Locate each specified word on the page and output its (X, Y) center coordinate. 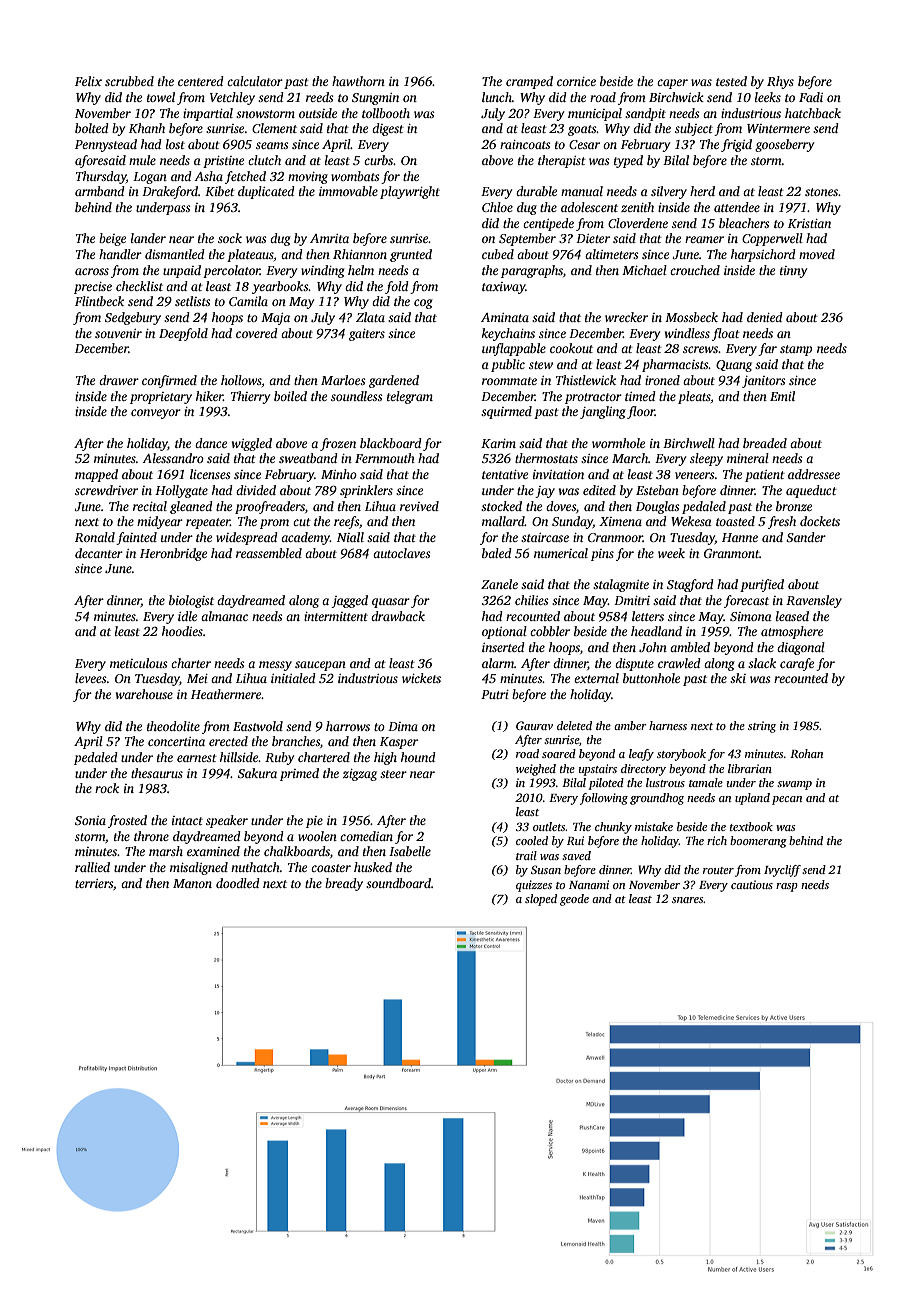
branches (296, 741)
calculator (255, 81)
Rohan (806, 753)
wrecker (626, 317)
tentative (505, 474)
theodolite (173, 726)
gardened (394, 381)
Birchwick (676, 97)
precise (93, 288)
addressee (814, 474)
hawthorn (358, 81)
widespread (247, 538)
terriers (94, 883)
